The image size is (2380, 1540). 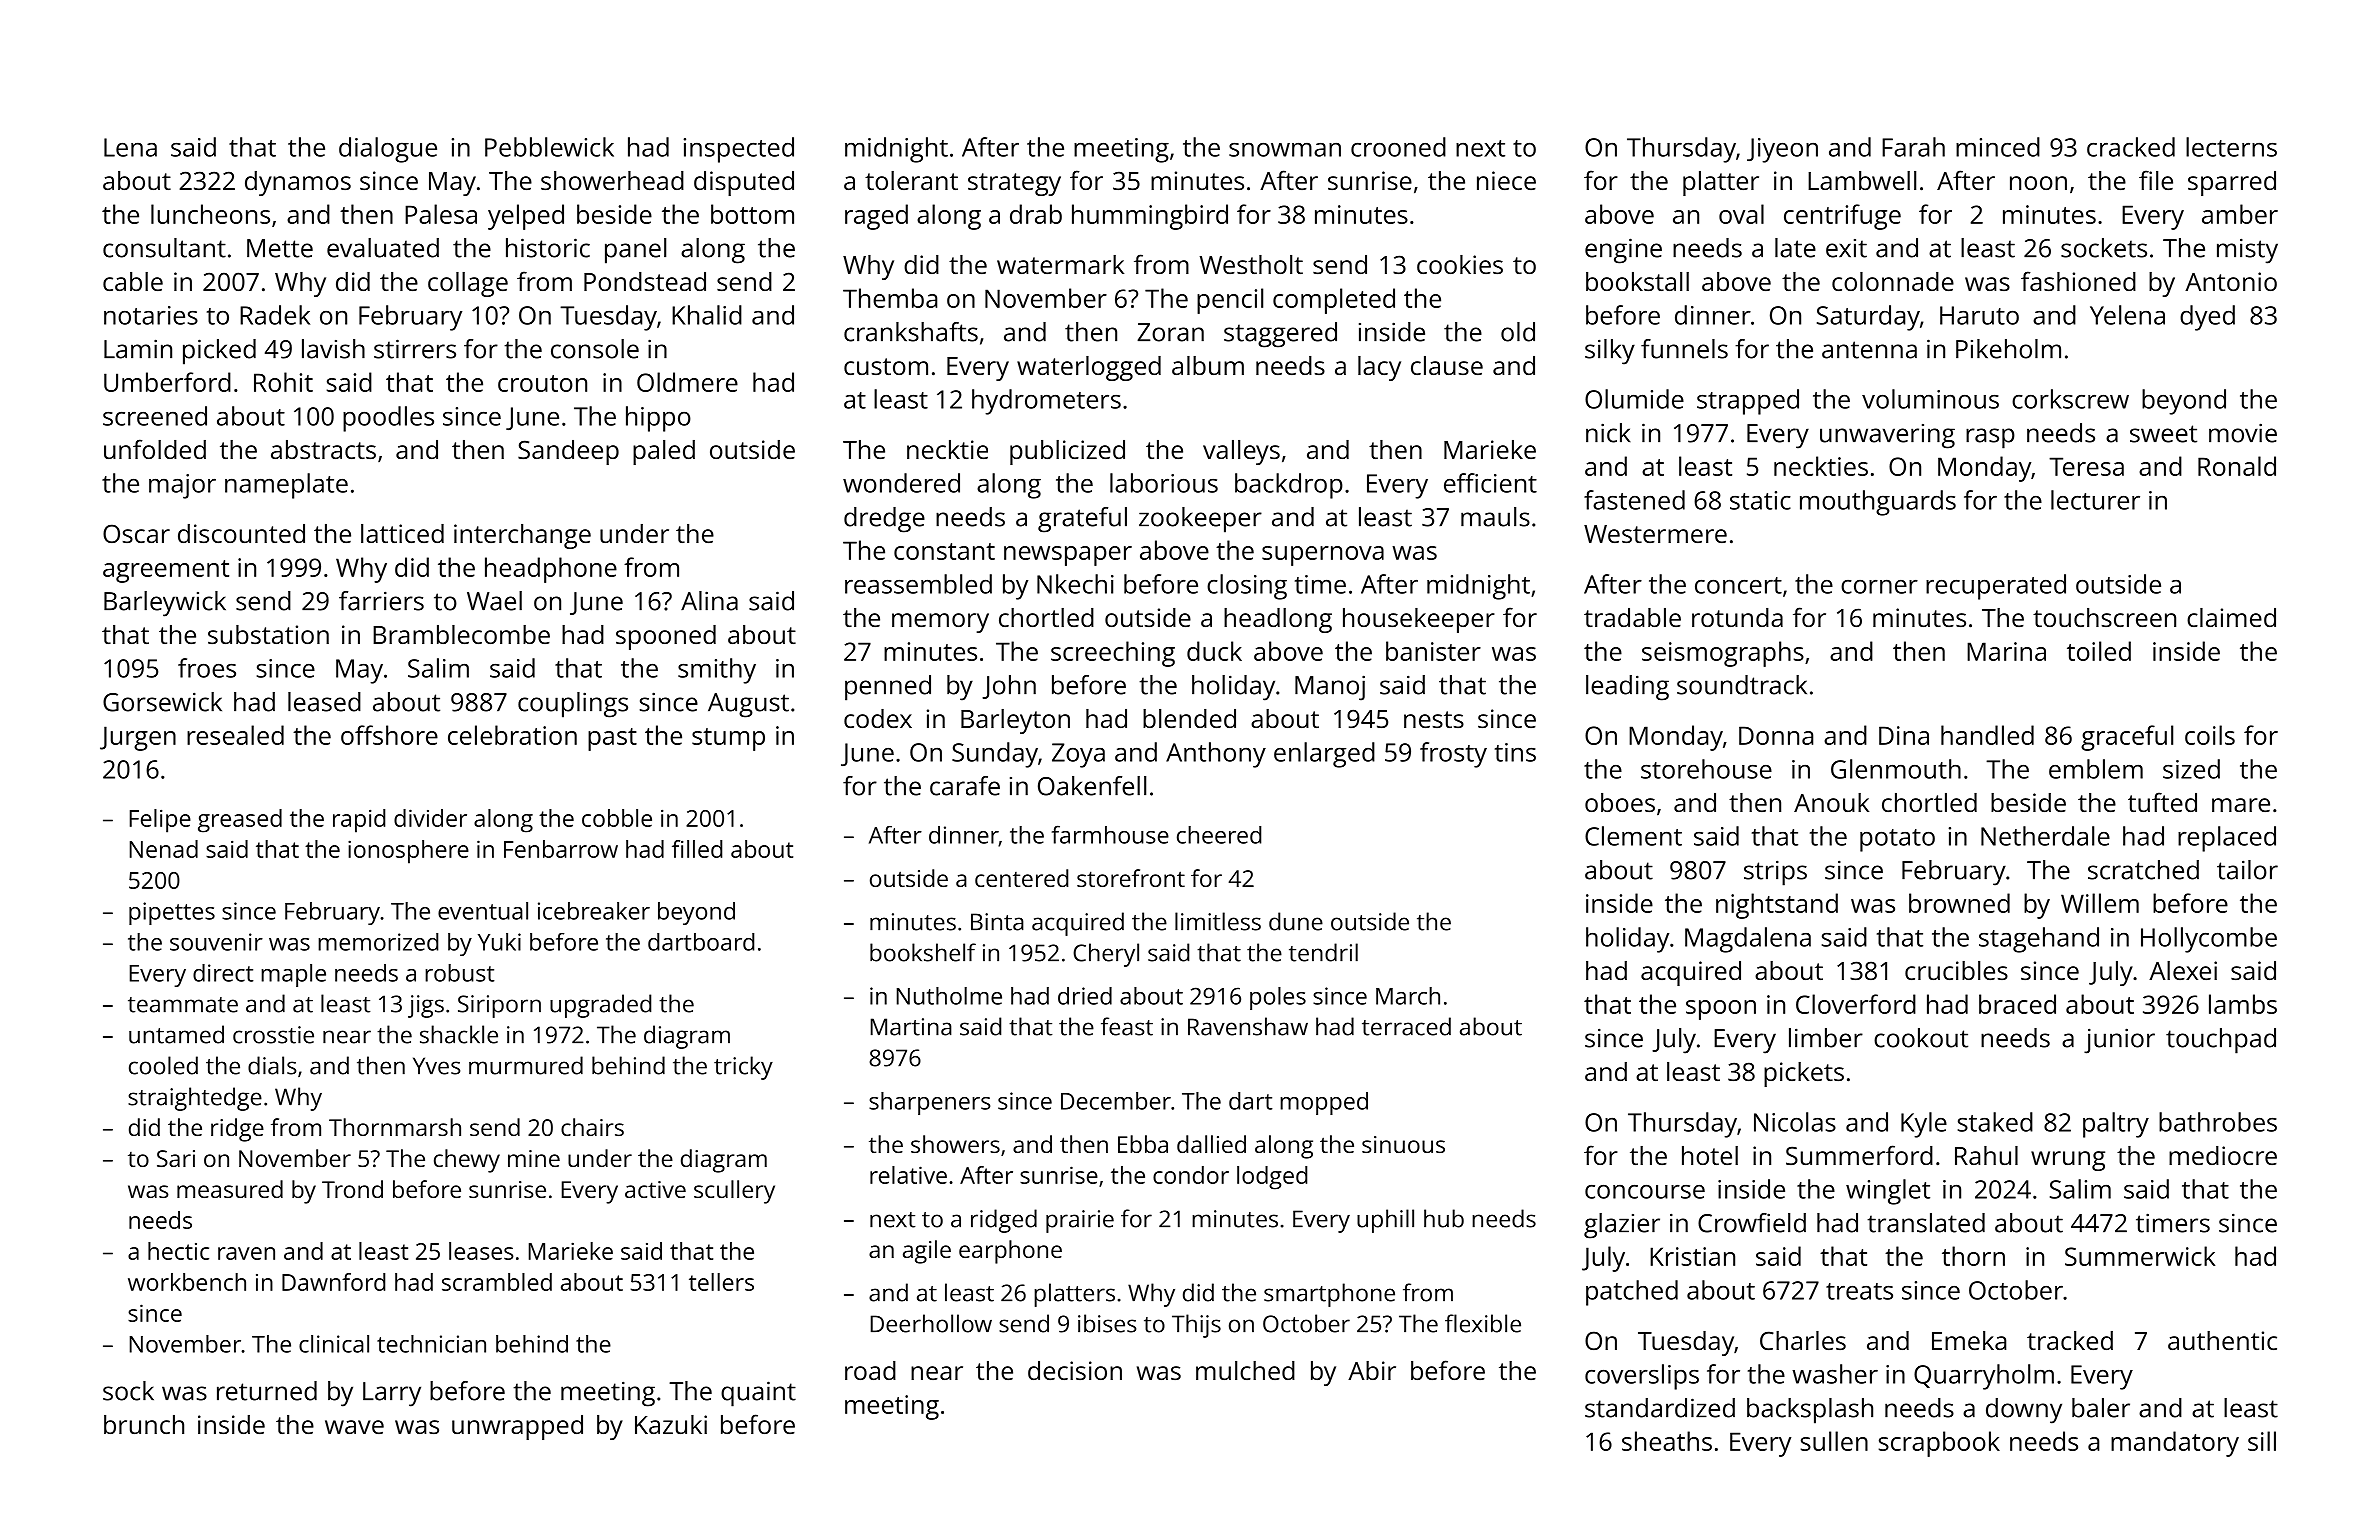 What do you see at coordinates (268, 634) in the screenshot?
I see `substation` at bounding box center [268, 634].
